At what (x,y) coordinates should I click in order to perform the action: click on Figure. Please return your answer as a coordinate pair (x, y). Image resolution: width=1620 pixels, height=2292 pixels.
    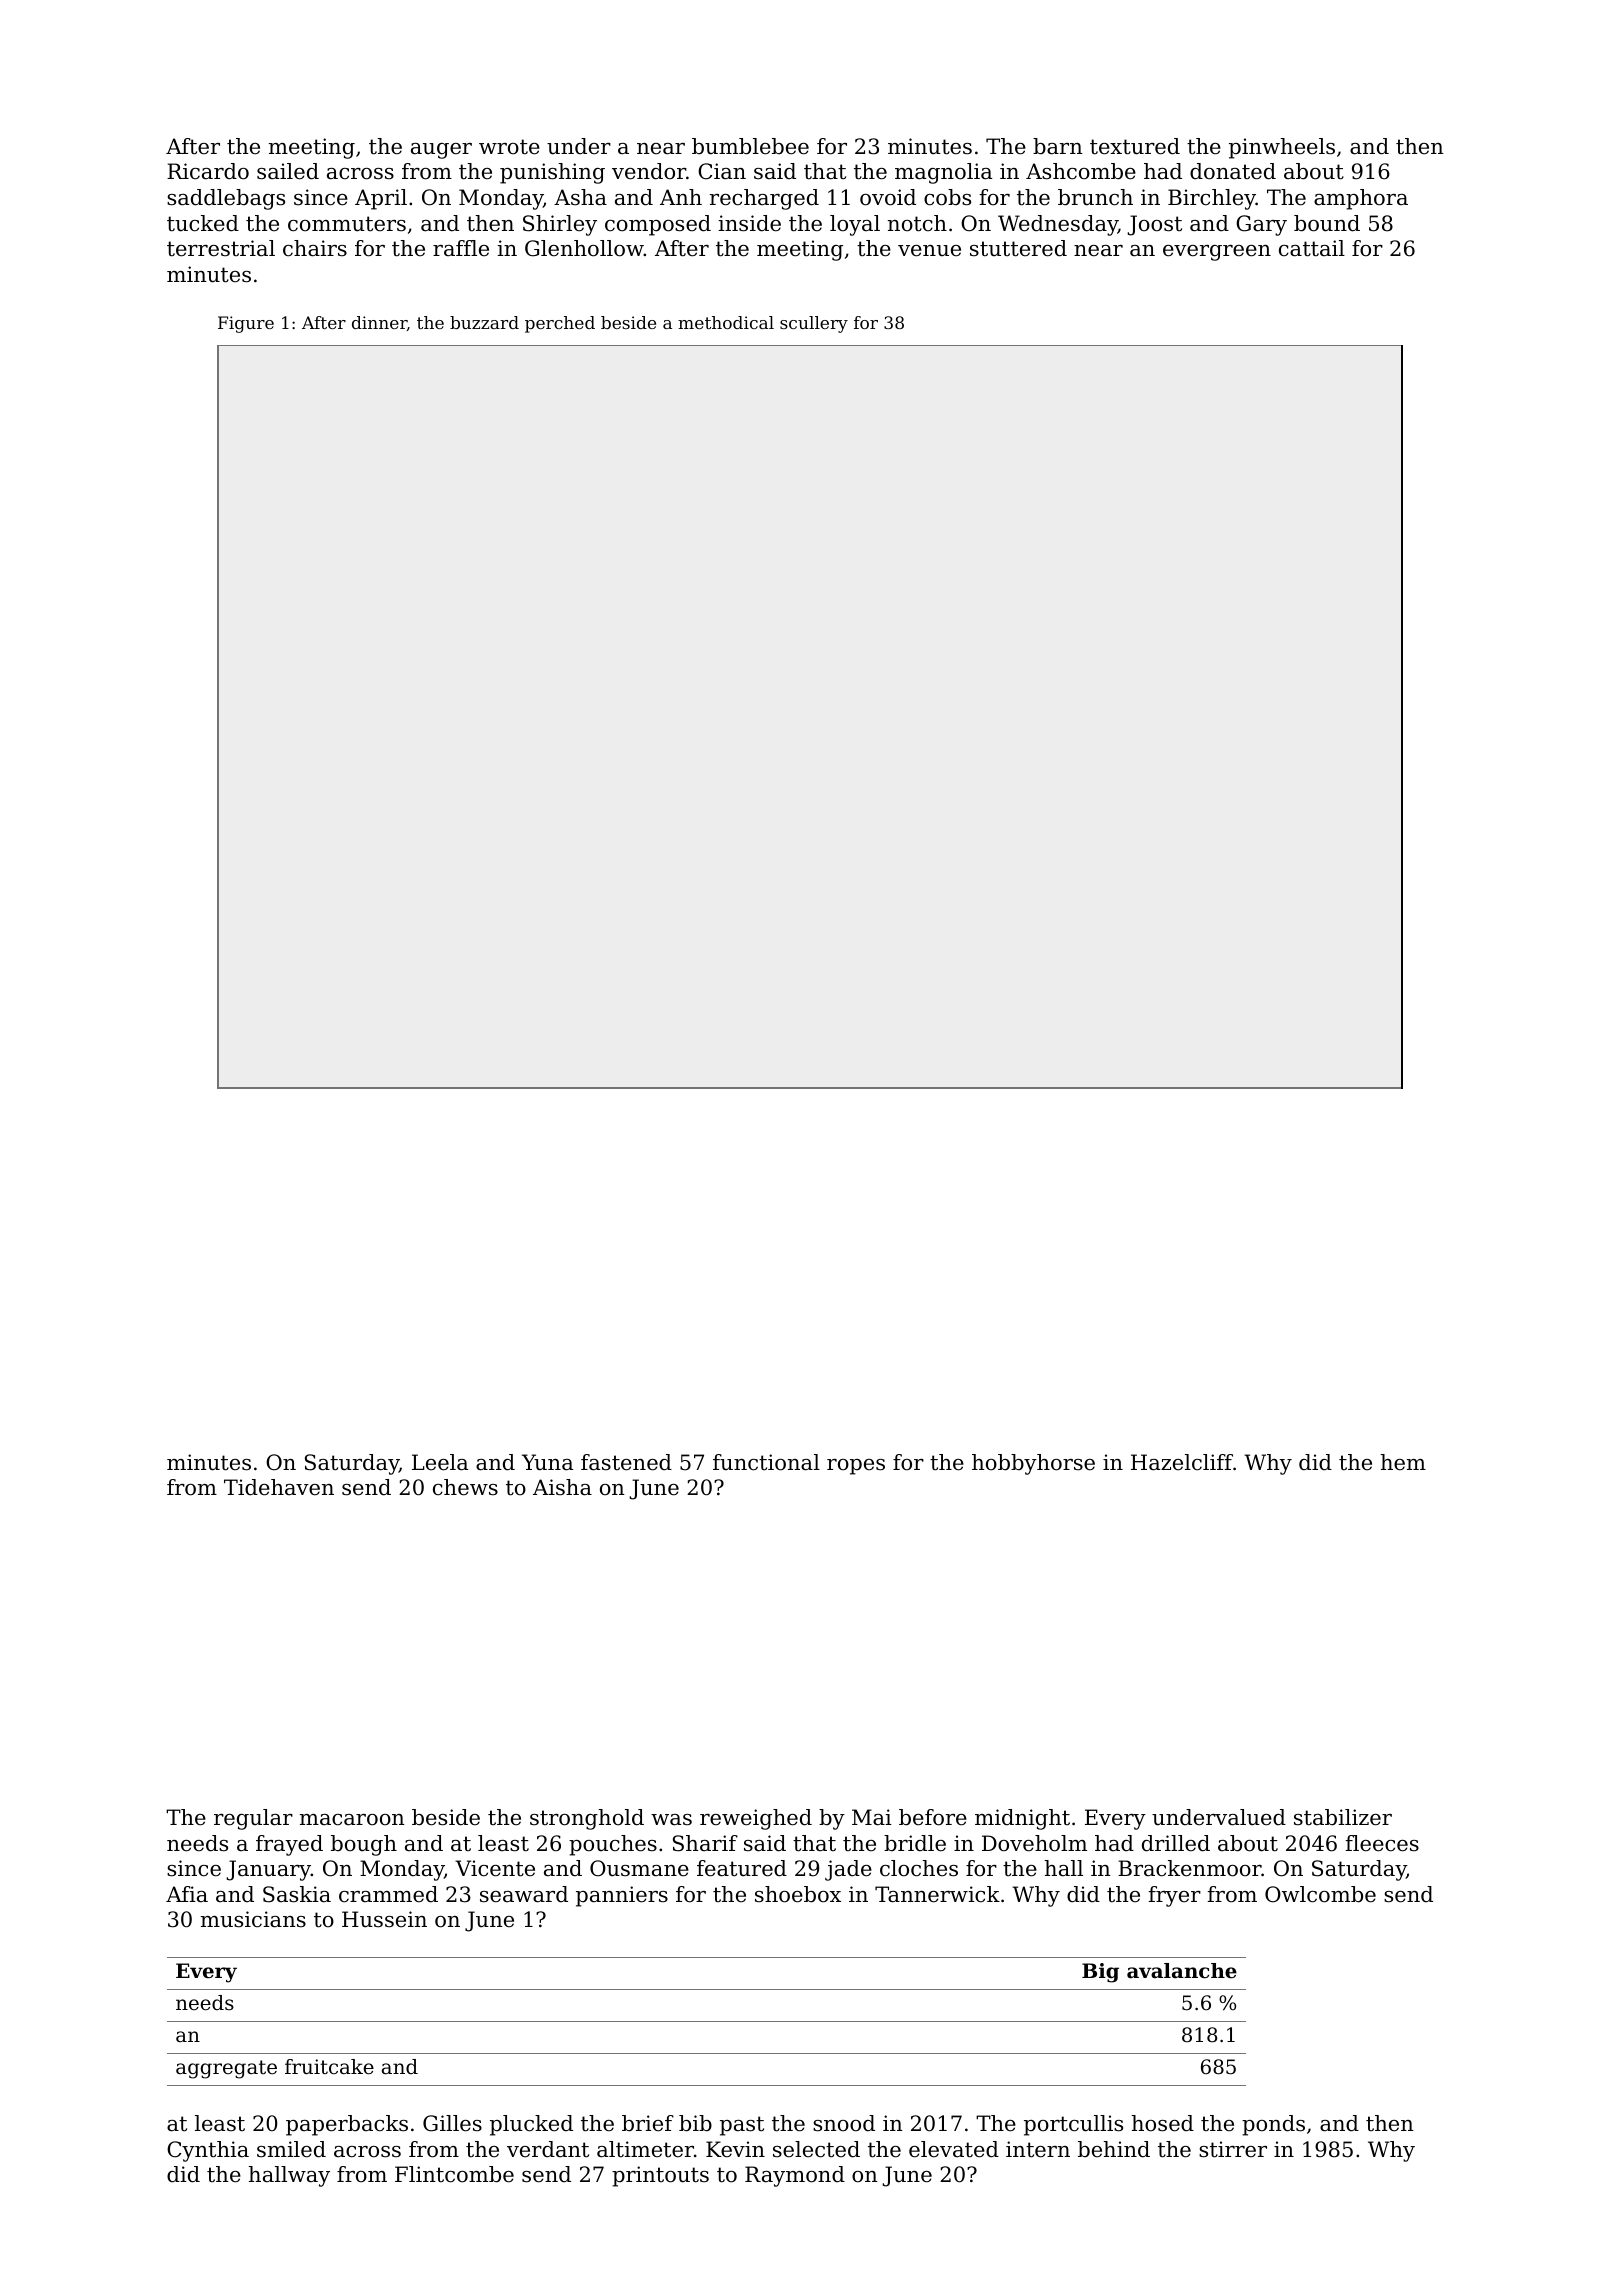
    Looking at the image, I should click on (246, 324).
